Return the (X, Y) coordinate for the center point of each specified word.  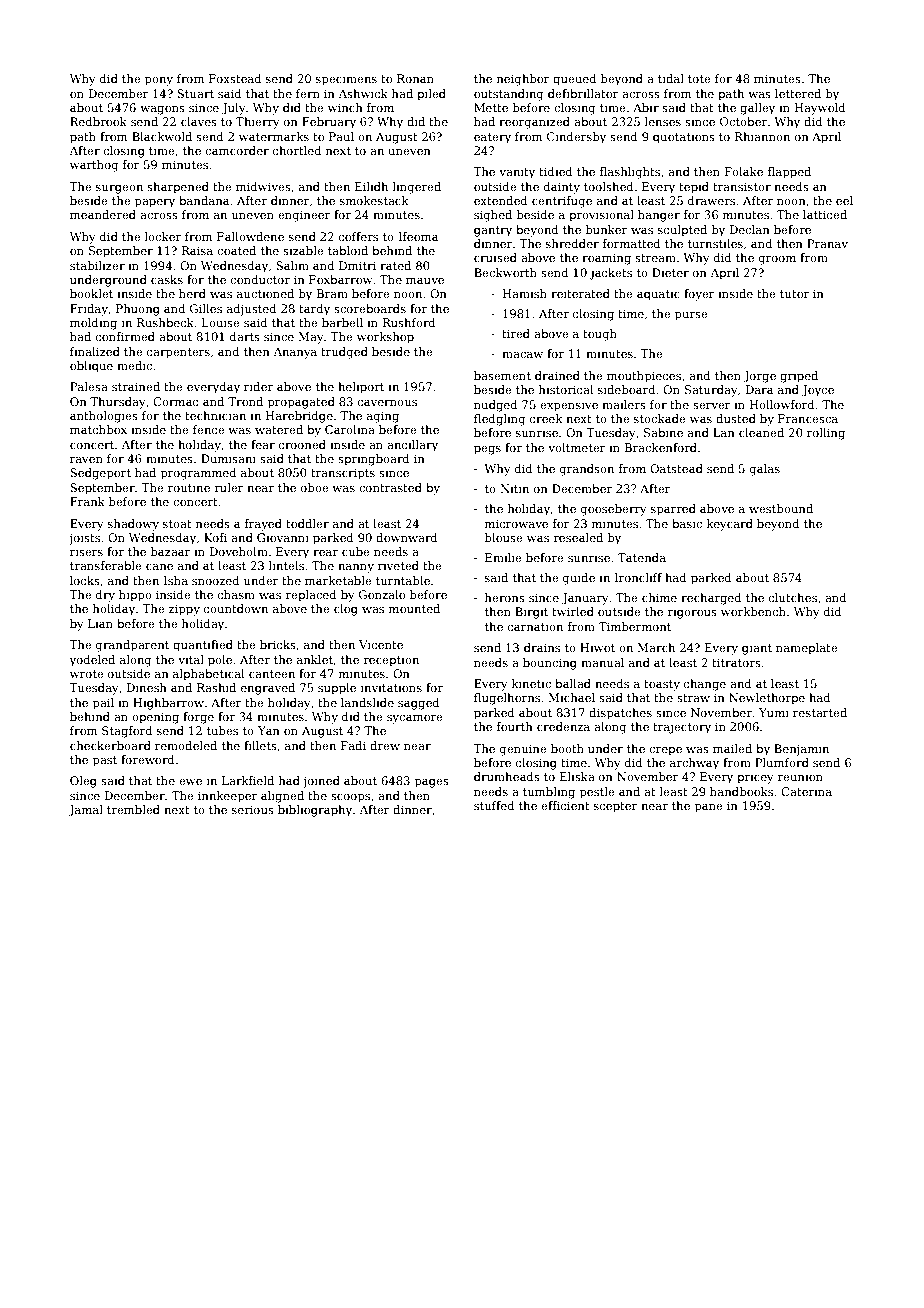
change (705, 685)
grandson (587, 470)
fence (209, 429)
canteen (272, 674)
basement (502, 375)
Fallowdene (250, 236)
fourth (515, 726)
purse (691, 316)
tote (699, 79)
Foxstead (235, 78)
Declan (750, 229)
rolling (826, 434)
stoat (177, 524)
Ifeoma (418, 236)
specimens (346, 80)
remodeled (186, 745)
